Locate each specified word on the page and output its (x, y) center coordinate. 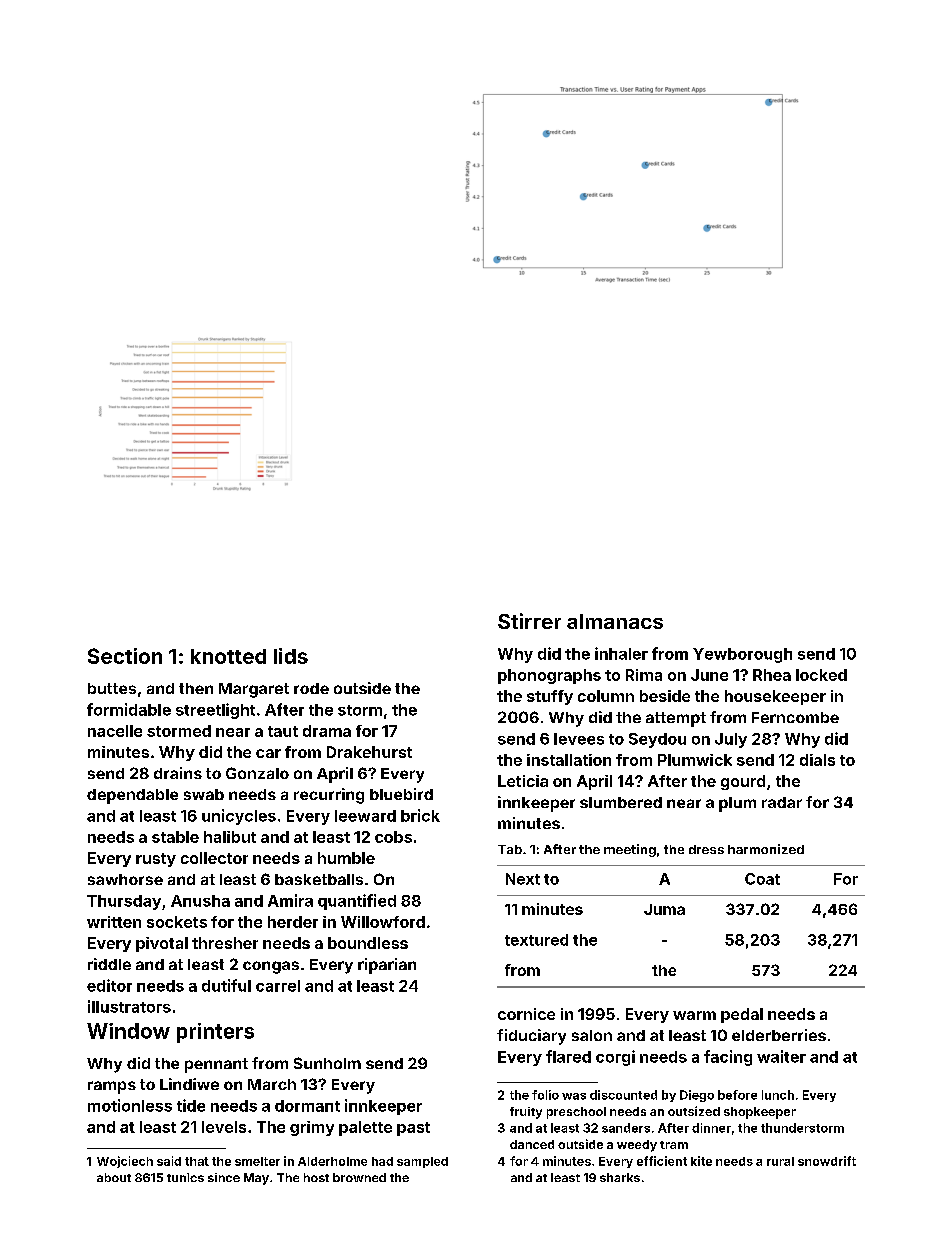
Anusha (200, 901)
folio (545, 1095)
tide (191, 1105)
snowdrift (827, 1161)
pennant (216, 1065)
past (413, 1129)
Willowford (383, 922)
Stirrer (529, 621)
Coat (762, 879)
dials (817, 760)
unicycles (239, 817)
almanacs (615, 621)
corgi (615, 1058)
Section (125, 656)
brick (420, 815)
